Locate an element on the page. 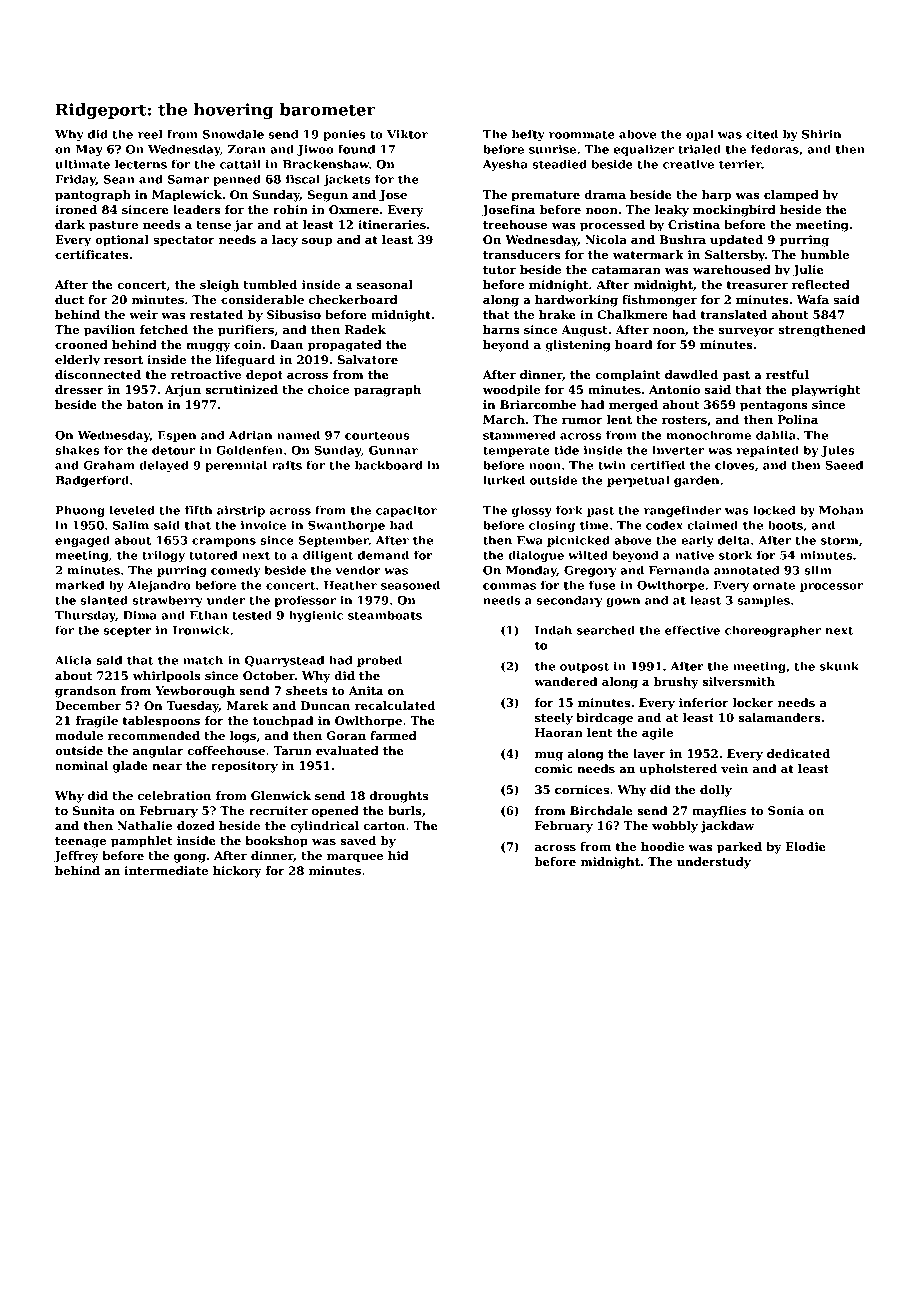 The image size is (924, 1308). opal is located at coordinates (700, 135).
